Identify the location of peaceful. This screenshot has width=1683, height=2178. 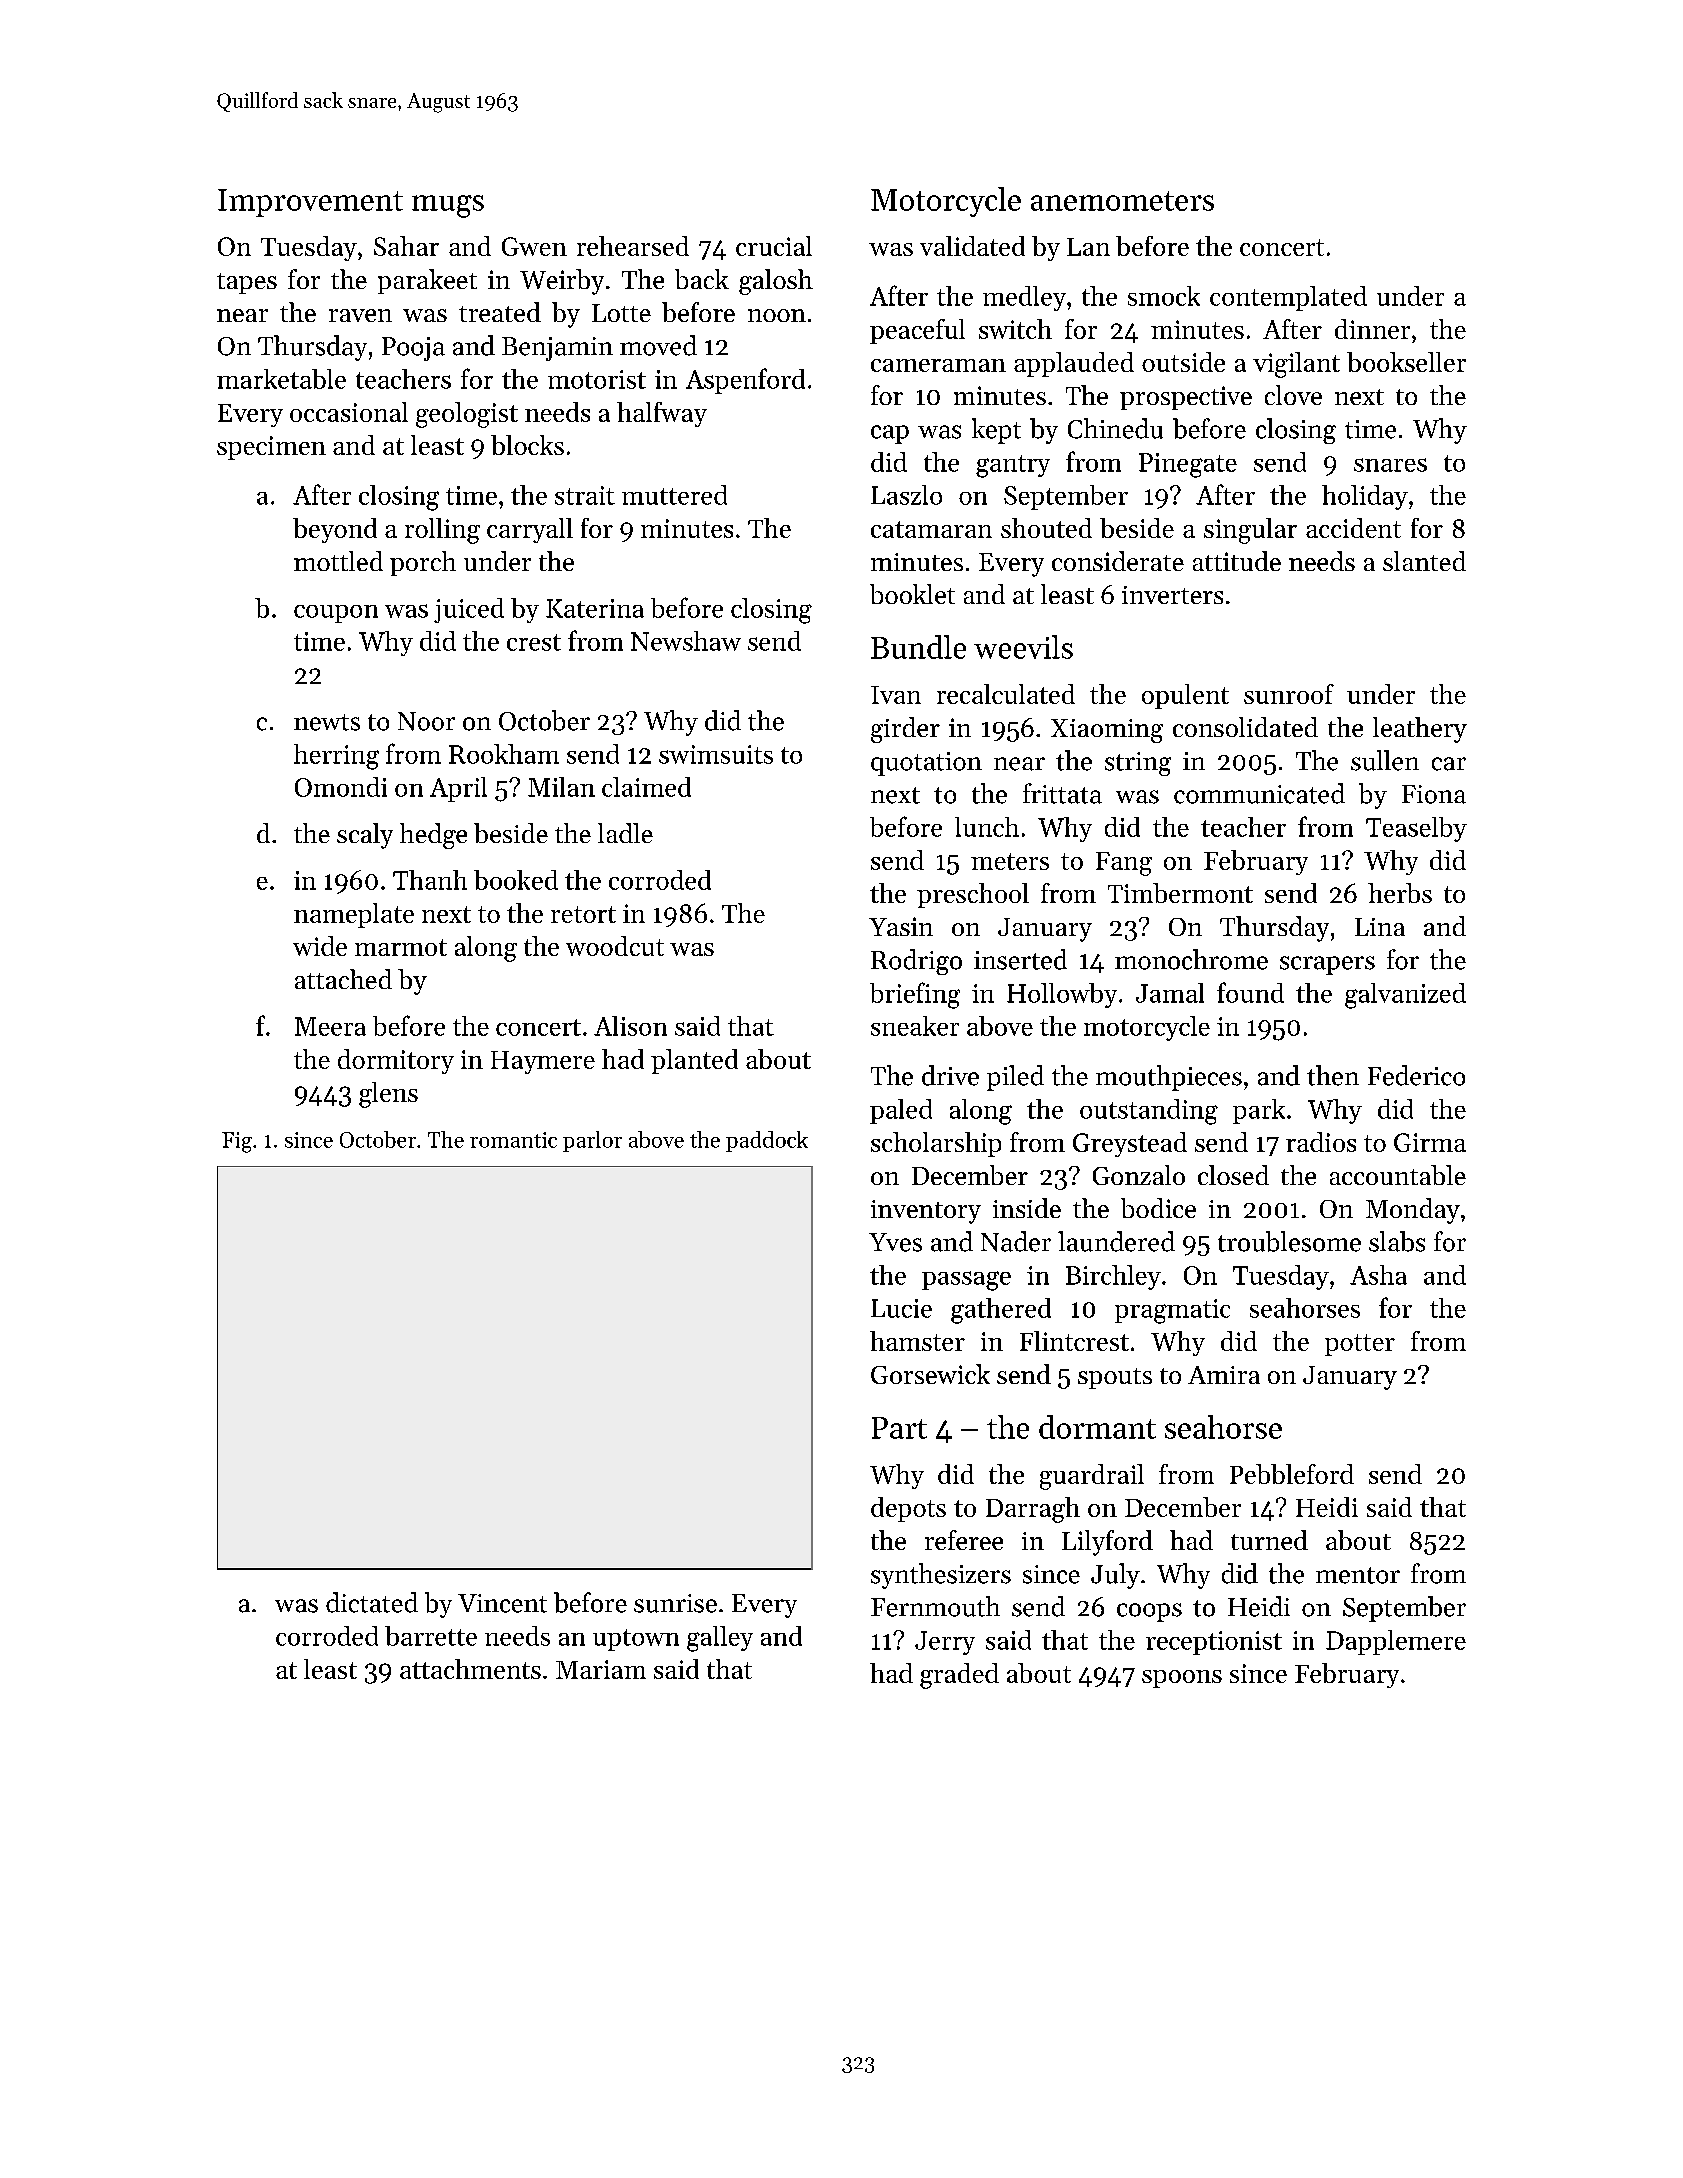
(917, 331).
